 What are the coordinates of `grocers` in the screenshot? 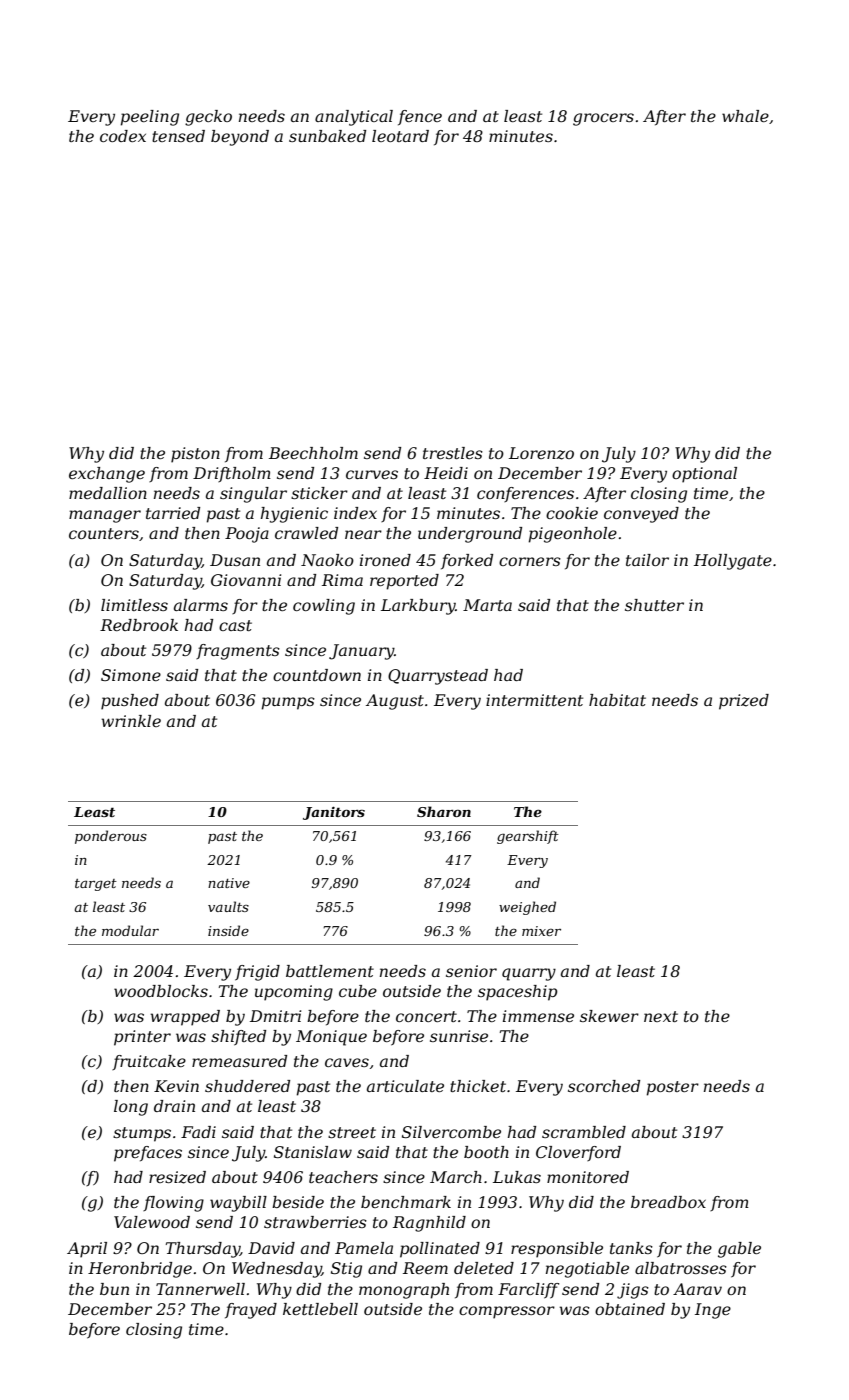 It's located at (603, 119).
